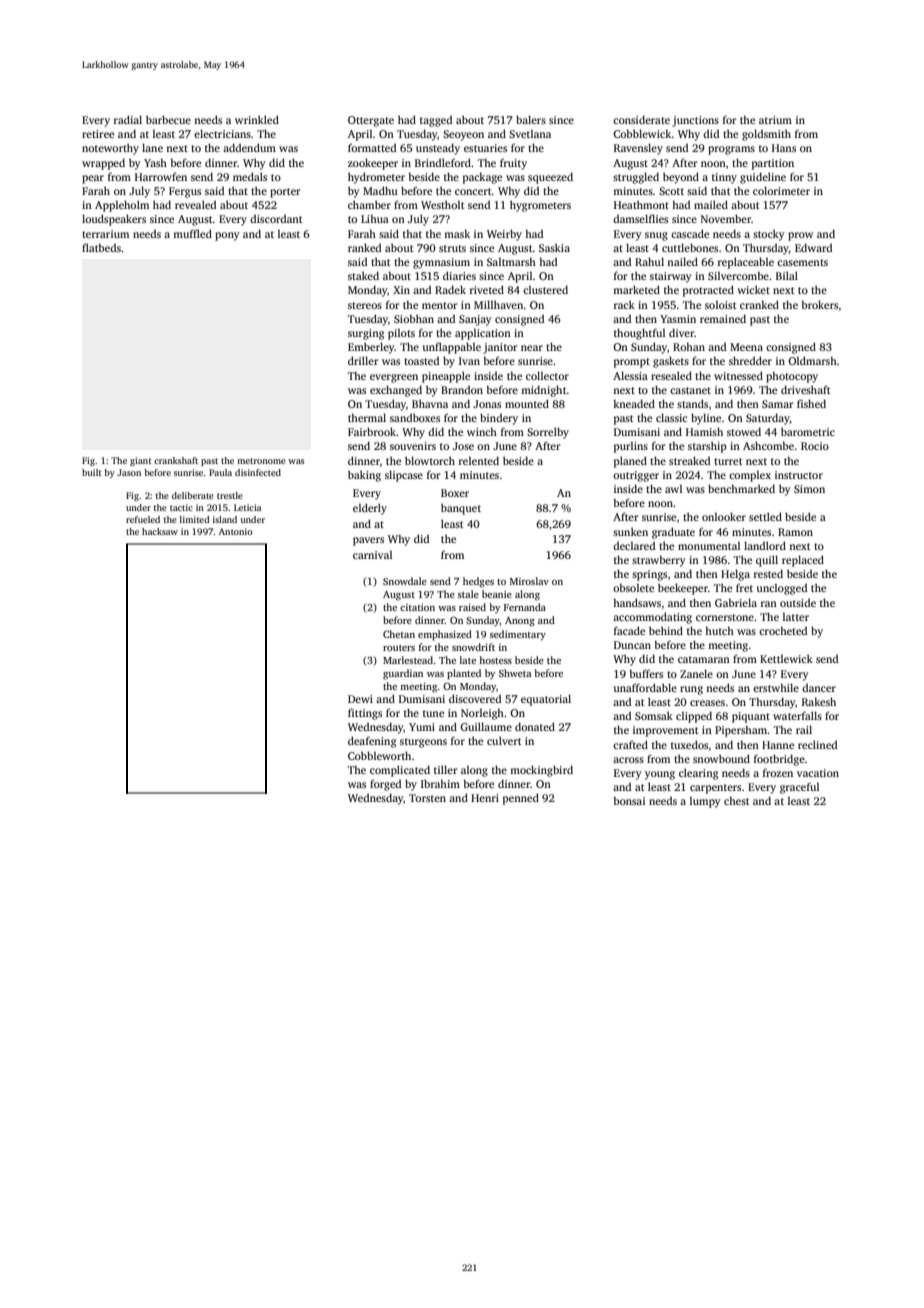  Describe the element at coordinates (689, 347) in the screenshot. I see `Rohan` at that location.
